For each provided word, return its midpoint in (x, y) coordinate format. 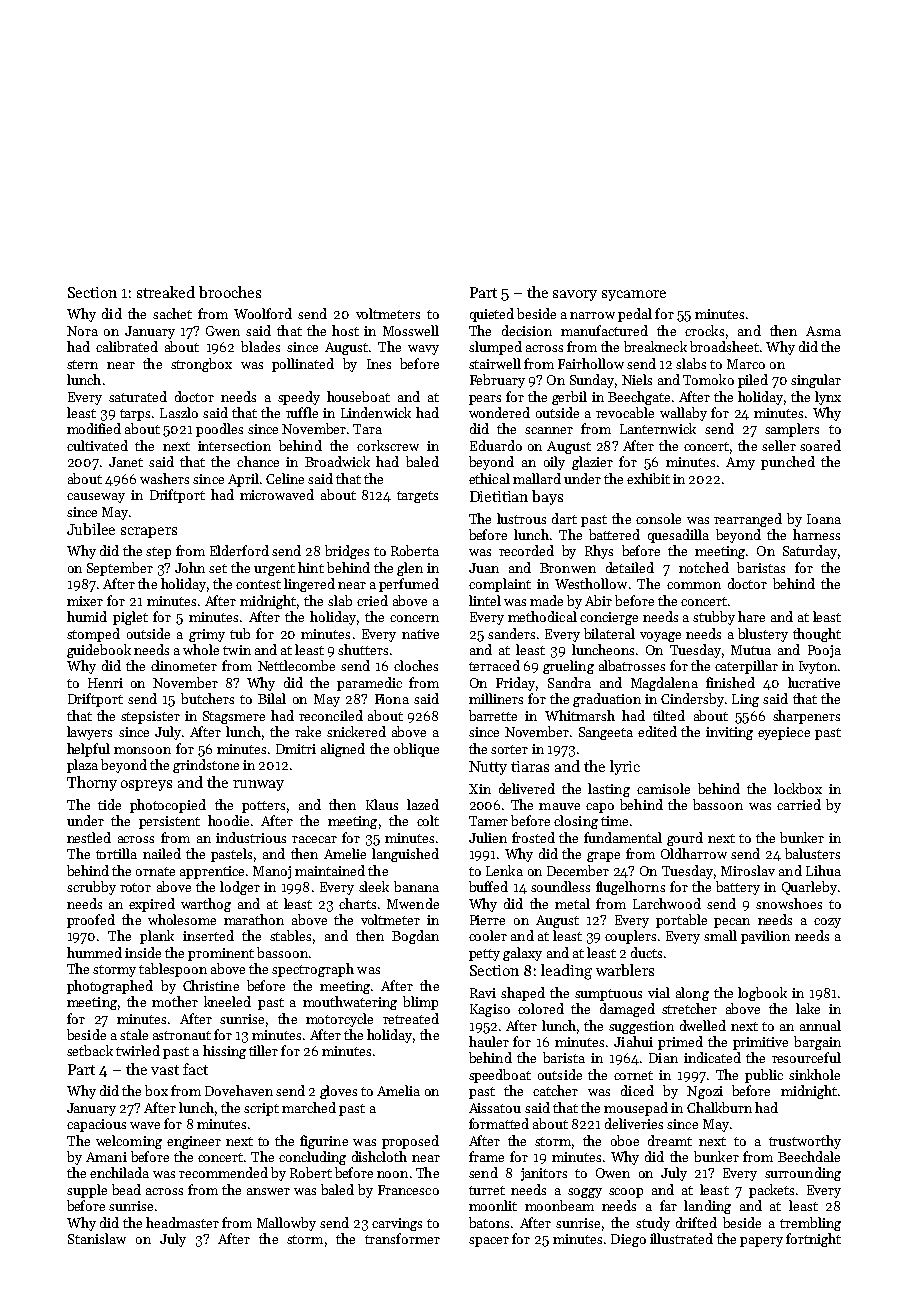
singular (816, 381)
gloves (338, 1092)
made (546, 600)
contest (258, 584)
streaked (166, 292)
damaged (627, 1010)
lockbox (798, 788)
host (345, 330)
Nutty (488, 768)
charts (357, 903)
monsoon (142, 750)
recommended (223, 1172)
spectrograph (313, 970)
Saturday (810, 552)
